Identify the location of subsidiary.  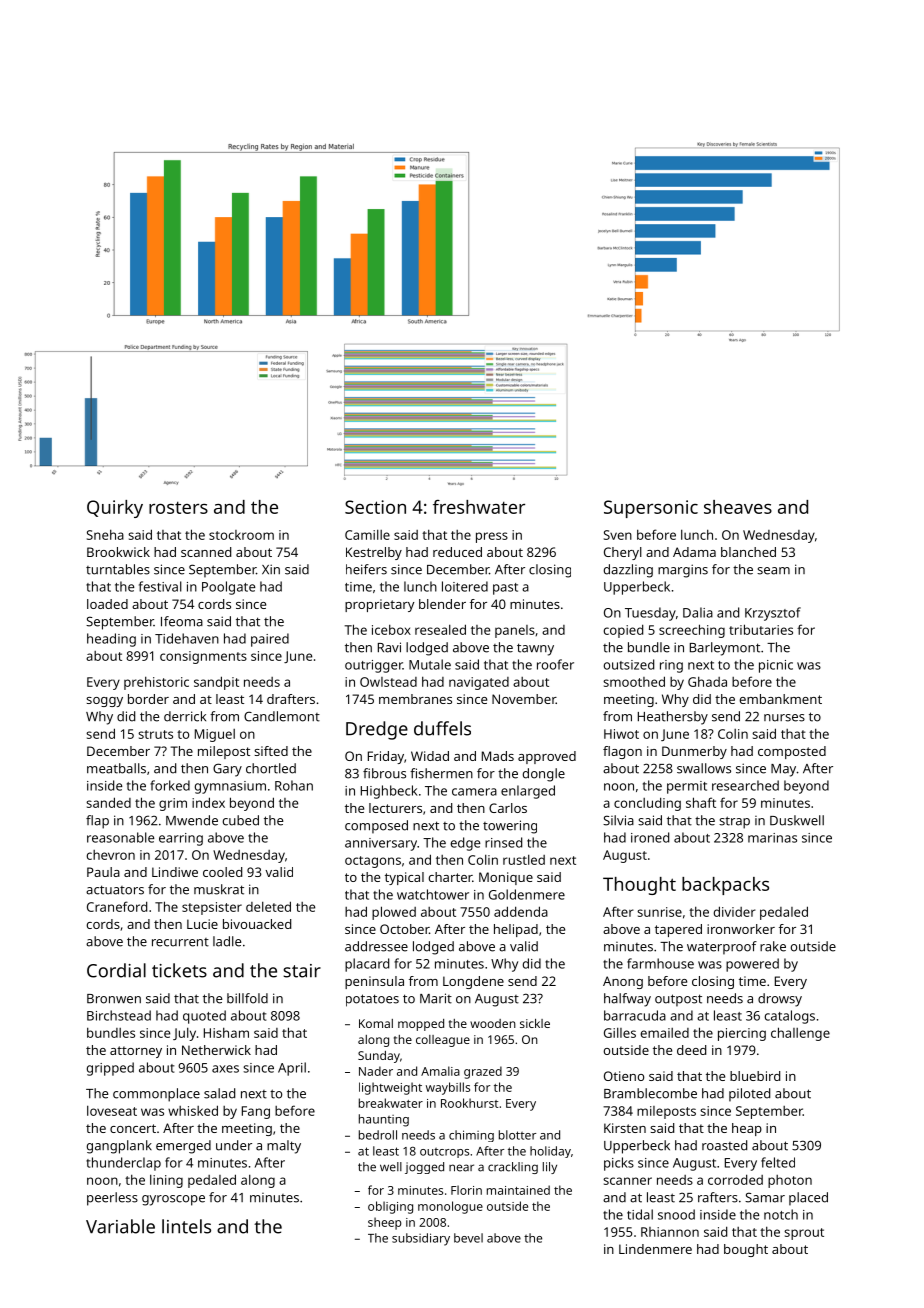
(421, 1239).
